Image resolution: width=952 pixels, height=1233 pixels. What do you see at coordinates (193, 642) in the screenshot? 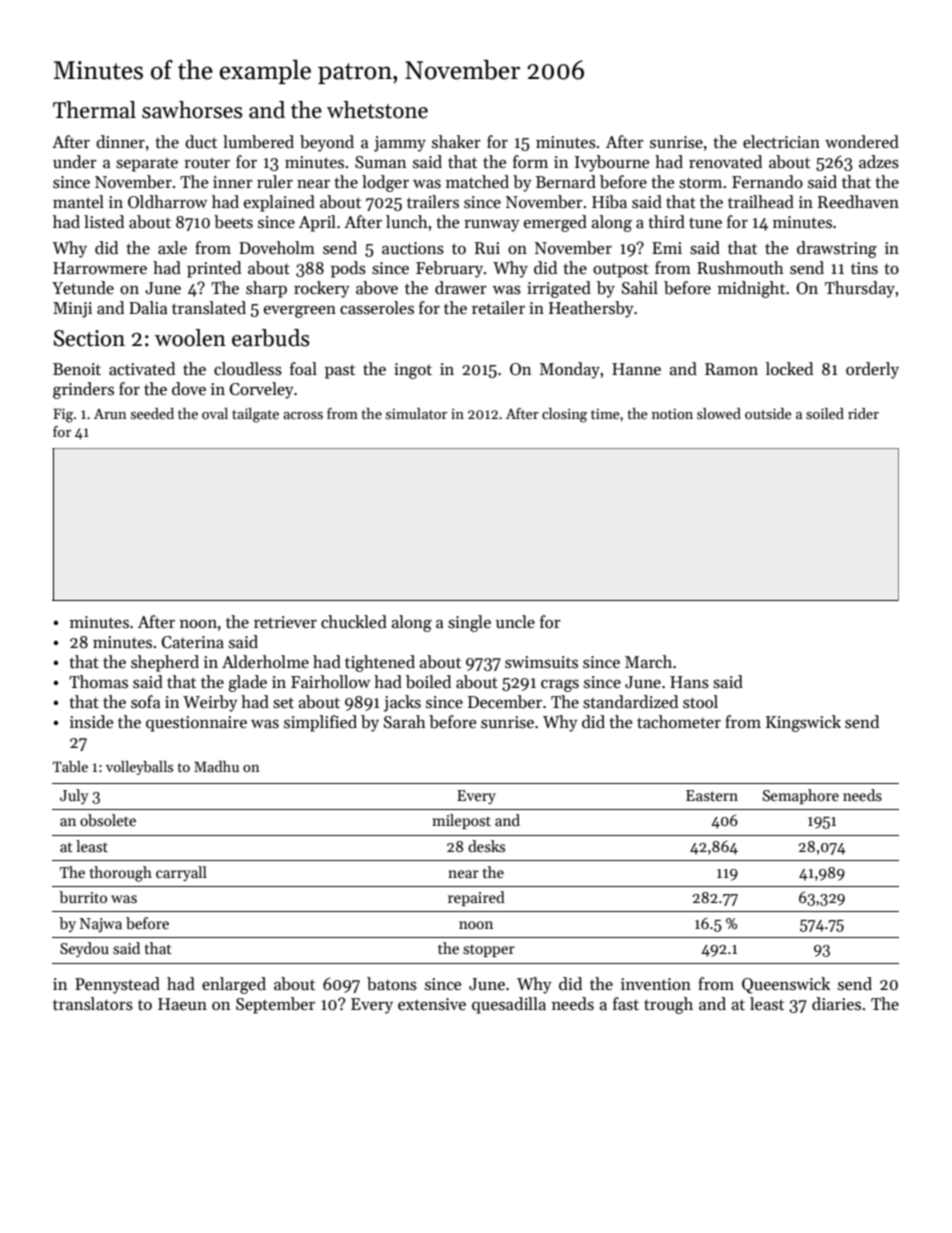
I see `Caterina` at bounding box center [193, 642].
